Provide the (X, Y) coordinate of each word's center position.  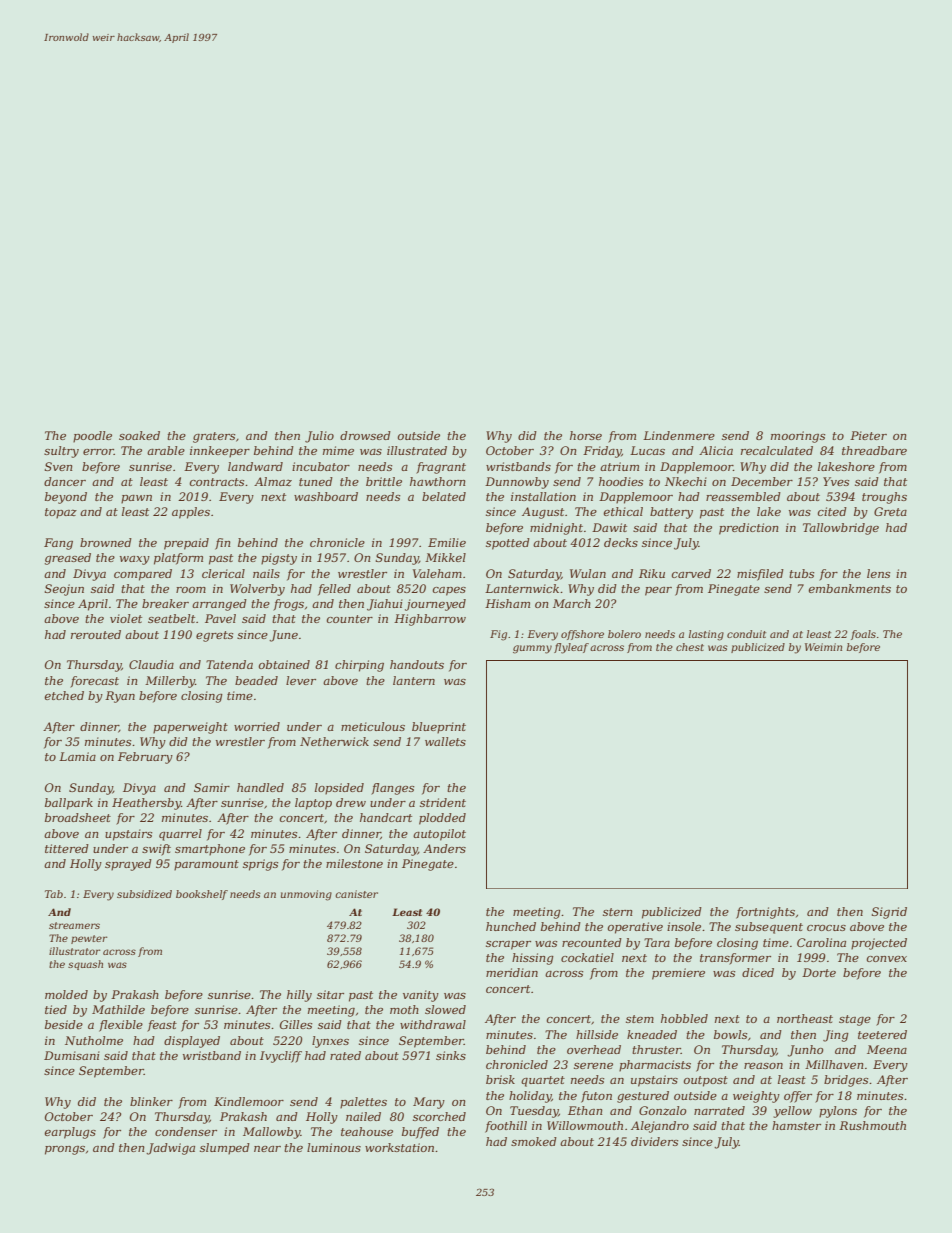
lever (301, 680)
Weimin (823, 647)
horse (586, 435)
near (267, 1149)
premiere (678, 974)
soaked (139, 435)
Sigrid (889, 913)
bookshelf (202, 895)
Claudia (151, 664)
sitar (330, 994)
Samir (212, 787)
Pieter (868, 435)
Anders (444, 848)
